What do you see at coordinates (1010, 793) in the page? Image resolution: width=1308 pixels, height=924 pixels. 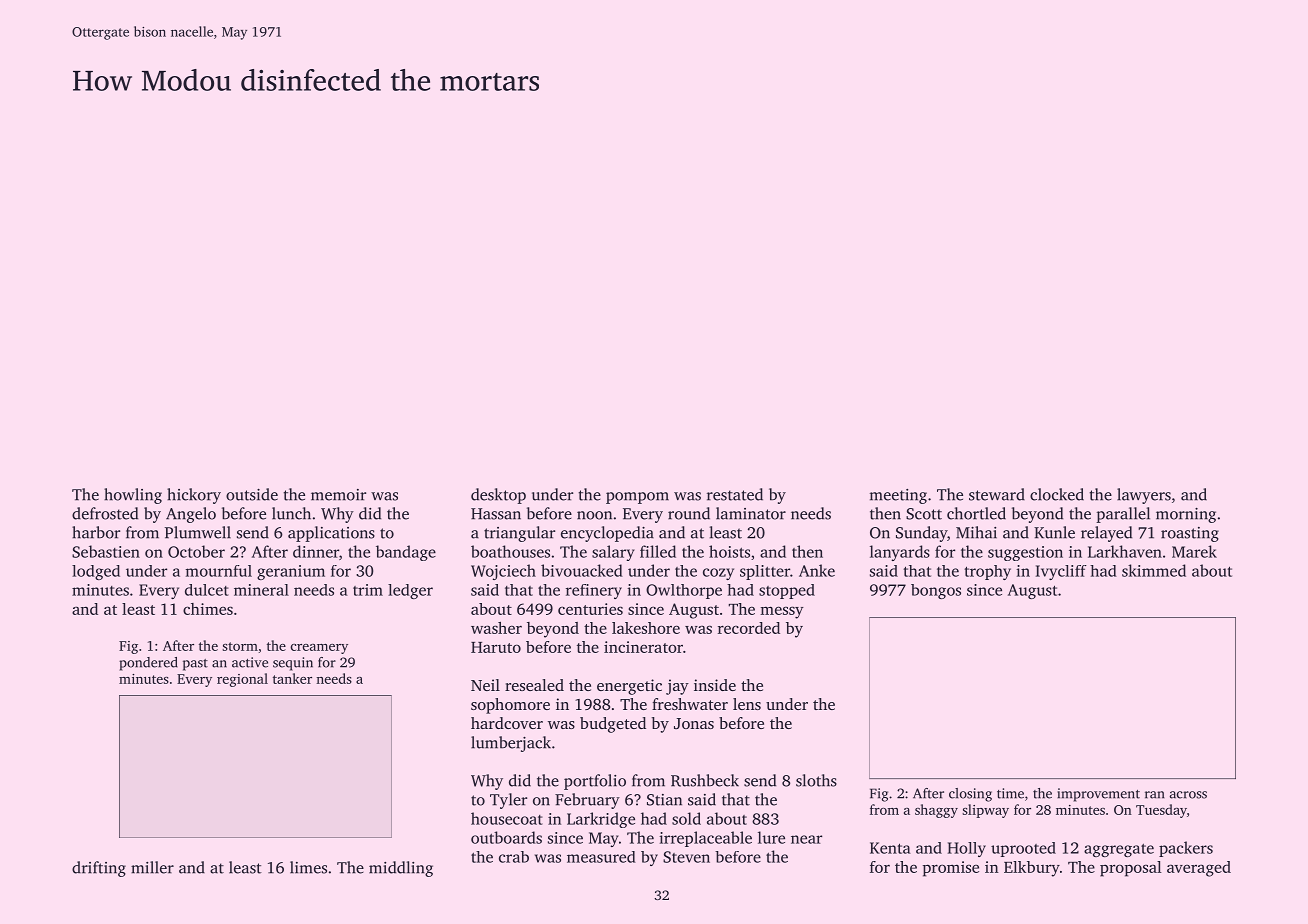 I see `time` at bounding box center [1010, 793].
